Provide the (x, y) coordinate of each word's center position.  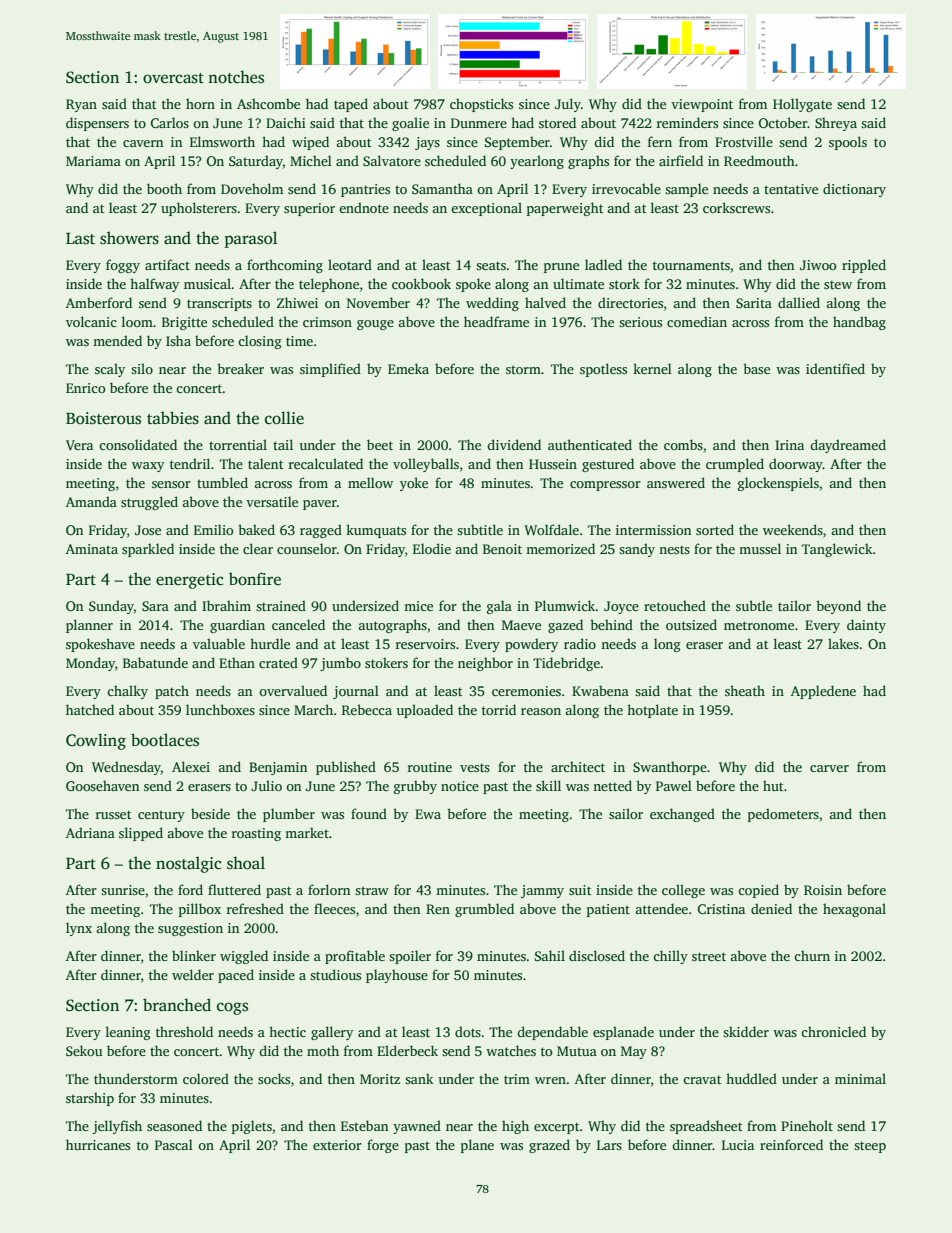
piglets (252, 1127)
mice (418, 606)
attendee (661, 908)
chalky (127, 692)
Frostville (744, 141)
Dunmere (479, 123)
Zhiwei (297, 302)
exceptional (486, 209)
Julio (266, 785)
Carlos (170, 122)
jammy (542, 891)
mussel (760, 548)
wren (550, 1080)
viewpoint (702, 105)
